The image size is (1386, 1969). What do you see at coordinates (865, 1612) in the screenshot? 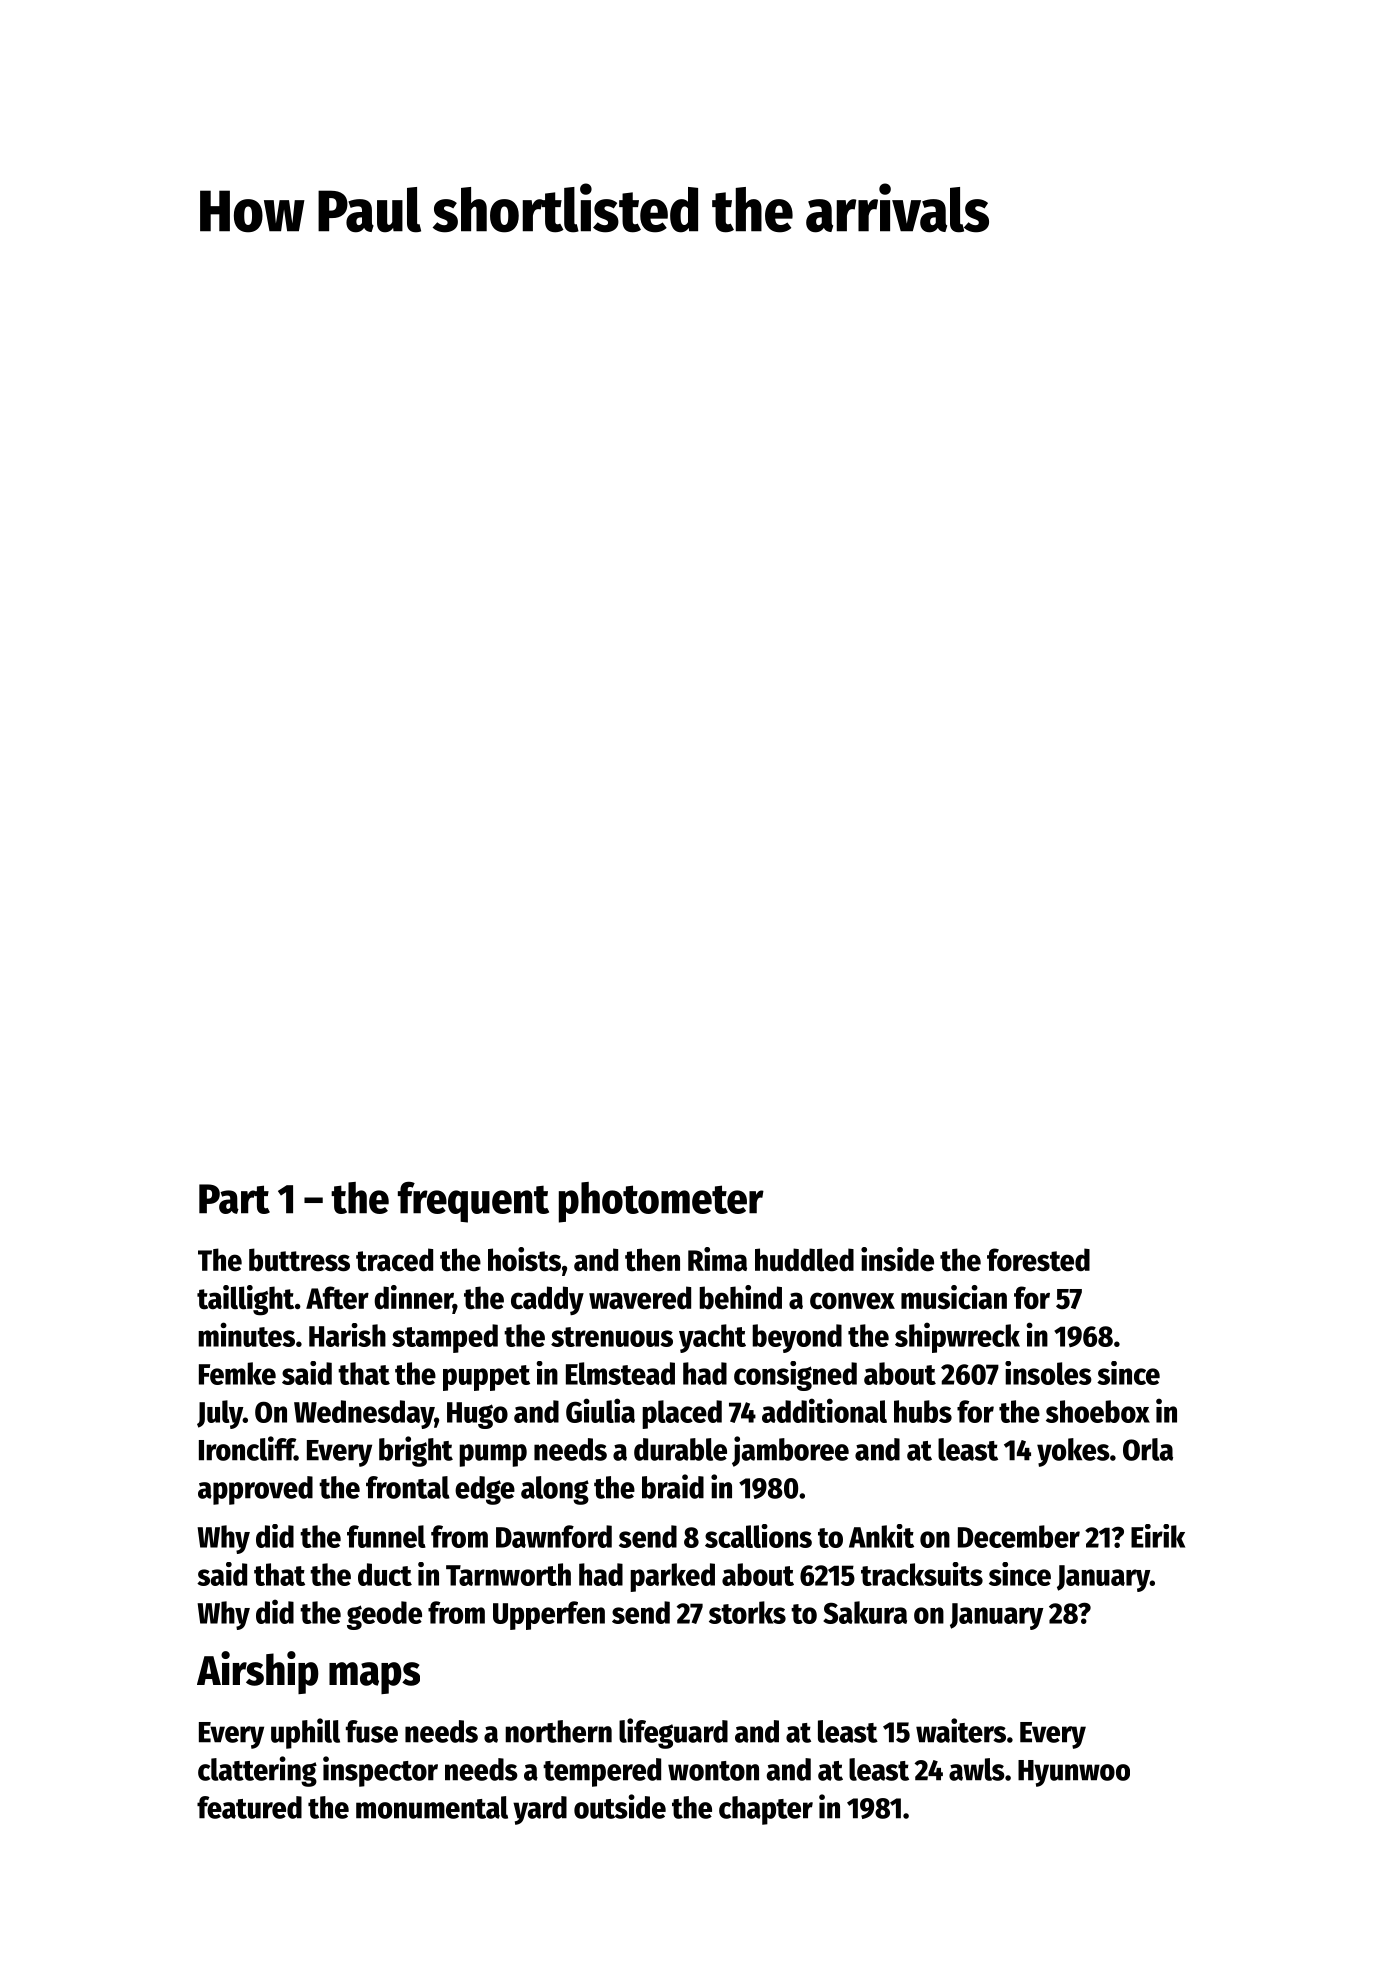
I see `Sakura` at bounding box center [865, 1612].
